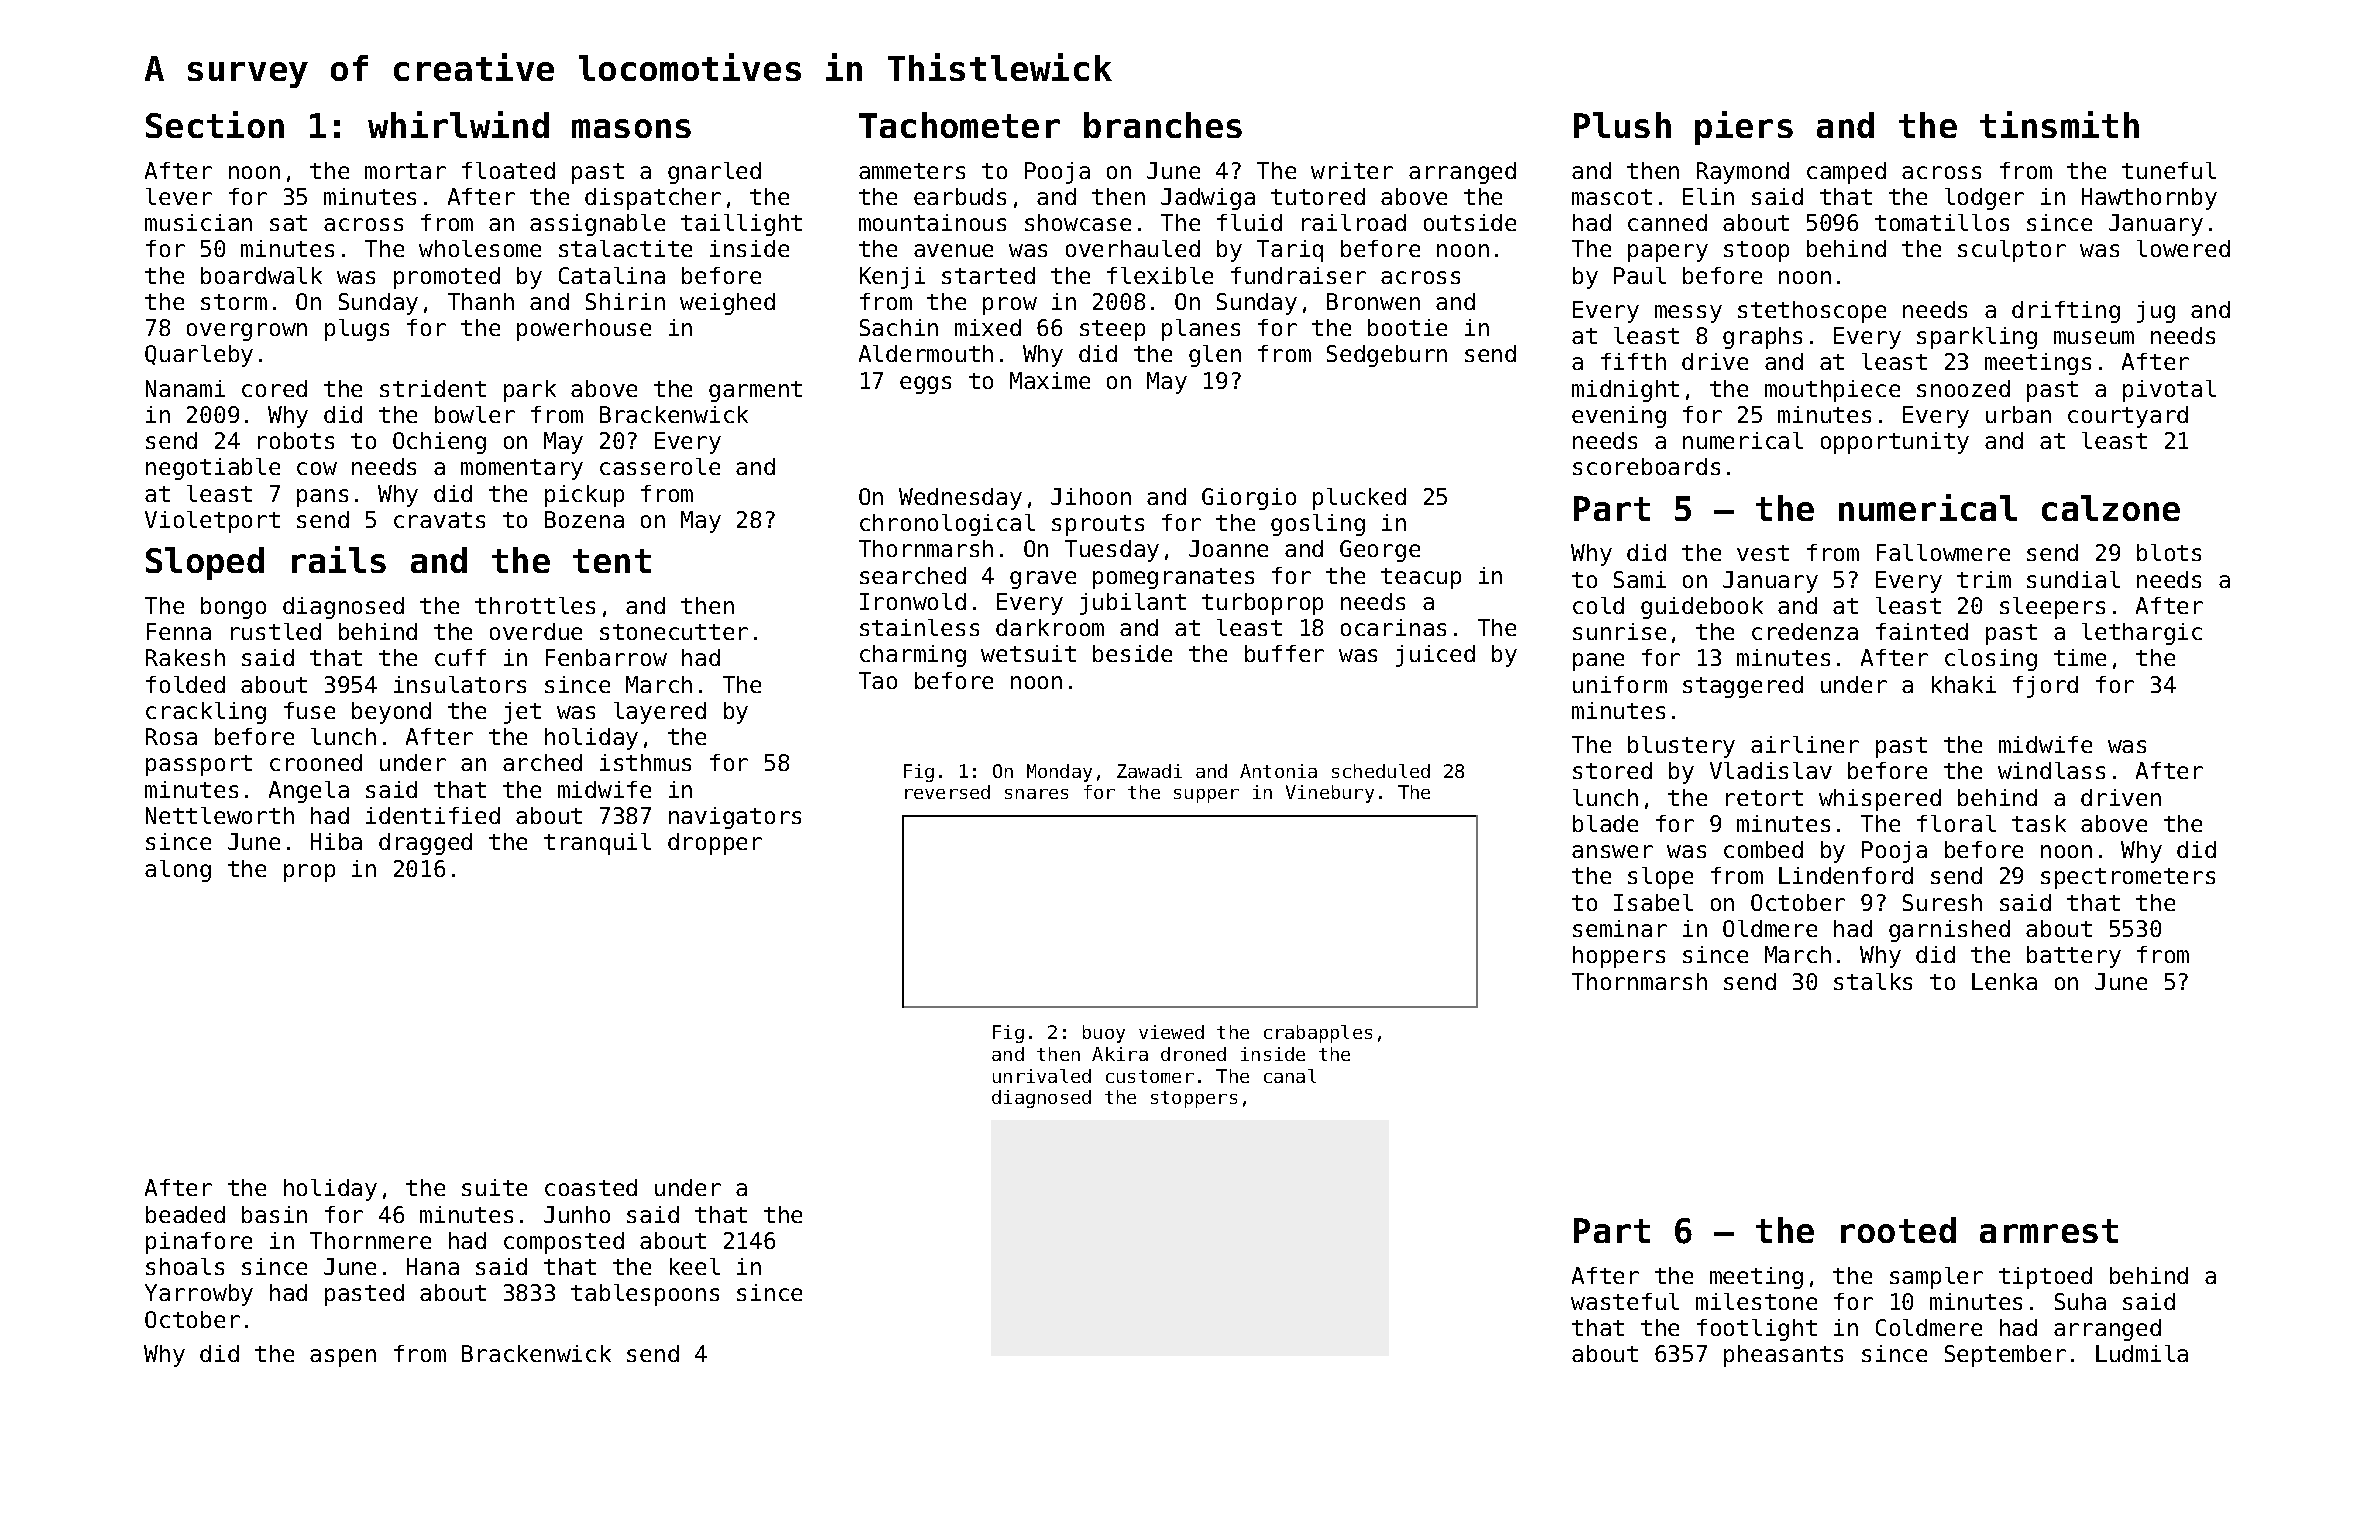  What do you see at coordinates (1163, 125) in the screenshot?
I see `branches` at bounding box center [1163, 125].
